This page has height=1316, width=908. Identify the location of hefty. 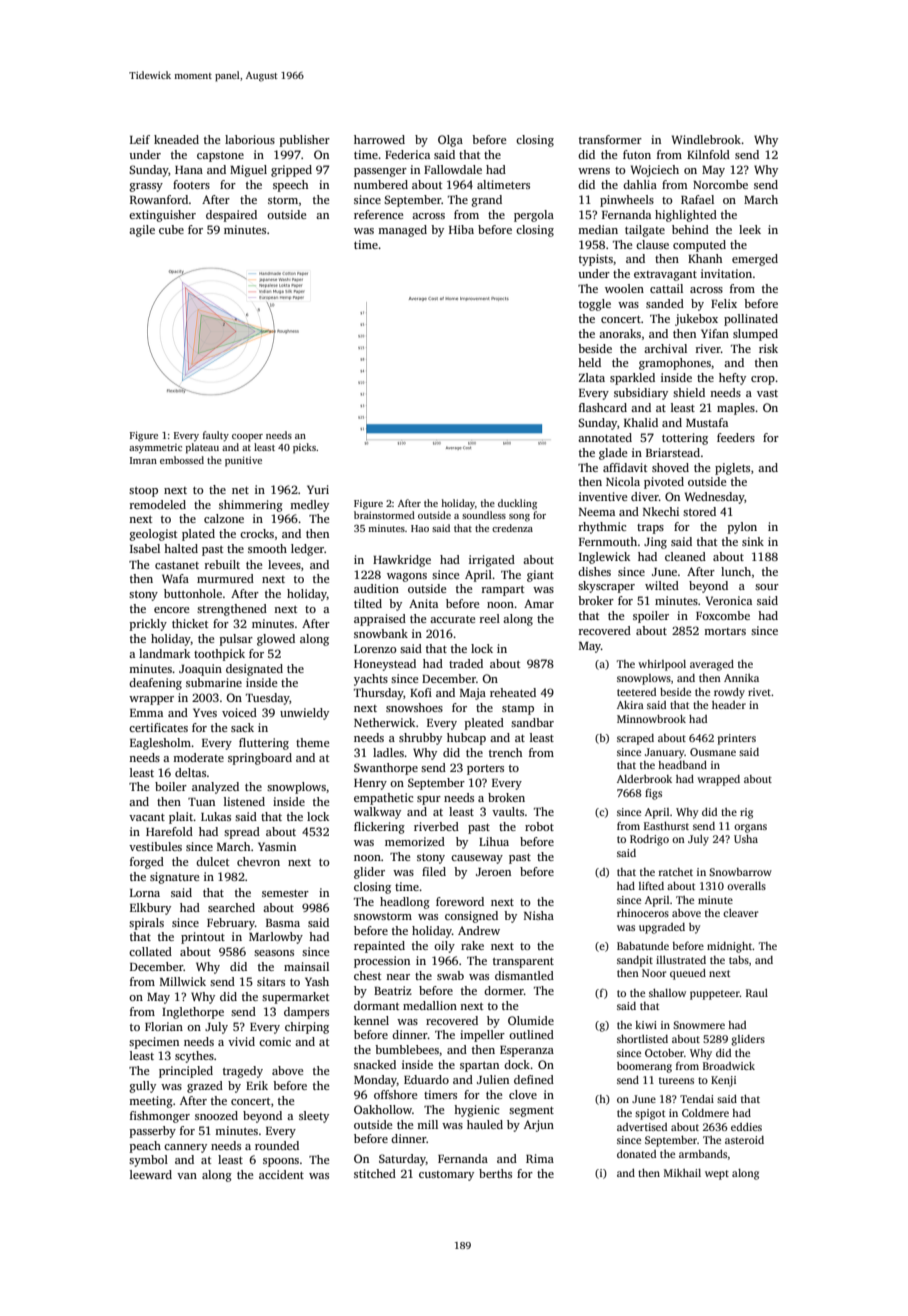
(732, 379).
